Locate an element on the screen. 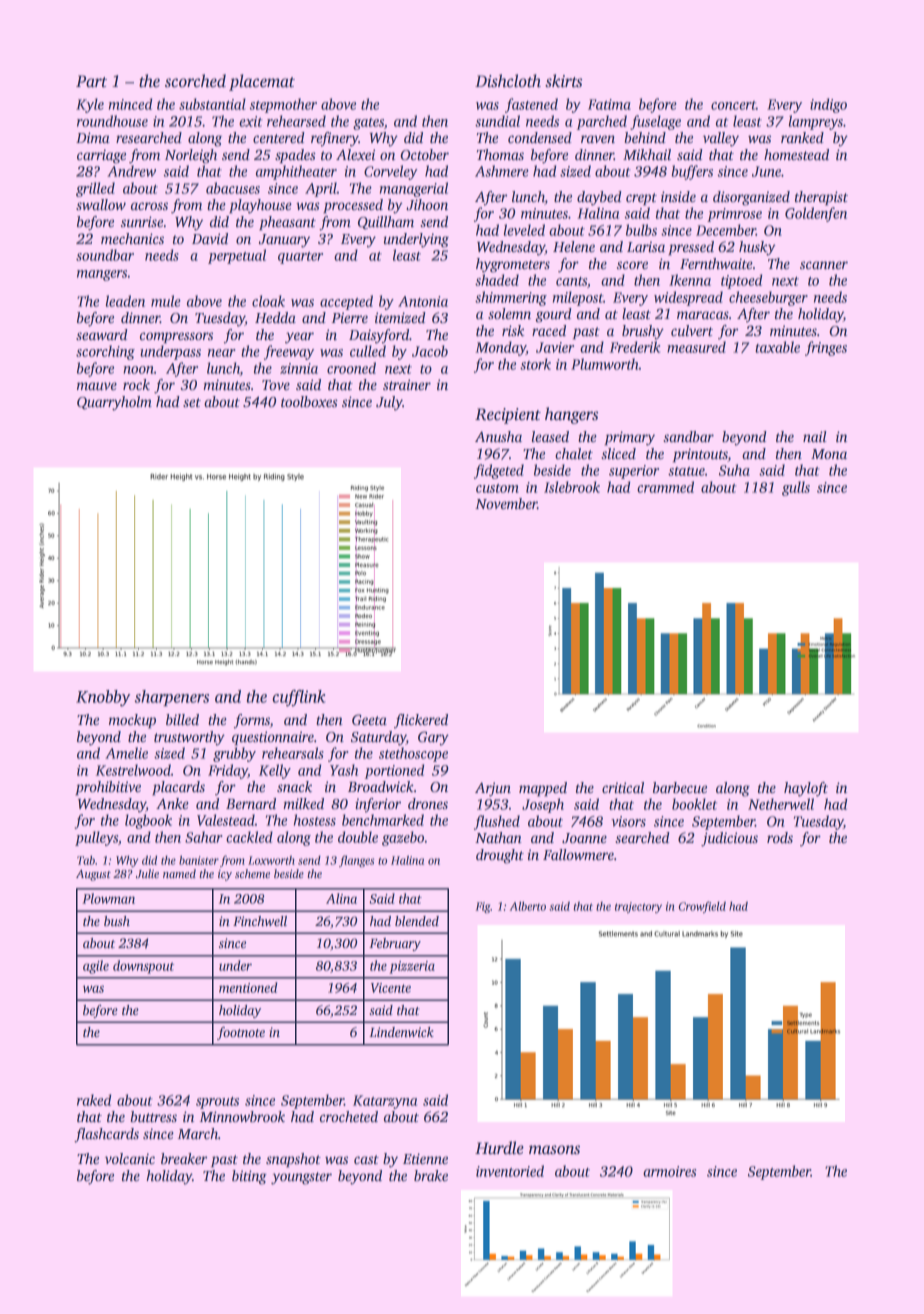 The width and height of the screenshot is (924, 1314). volcanic is located at coordinates (130, 1158).
